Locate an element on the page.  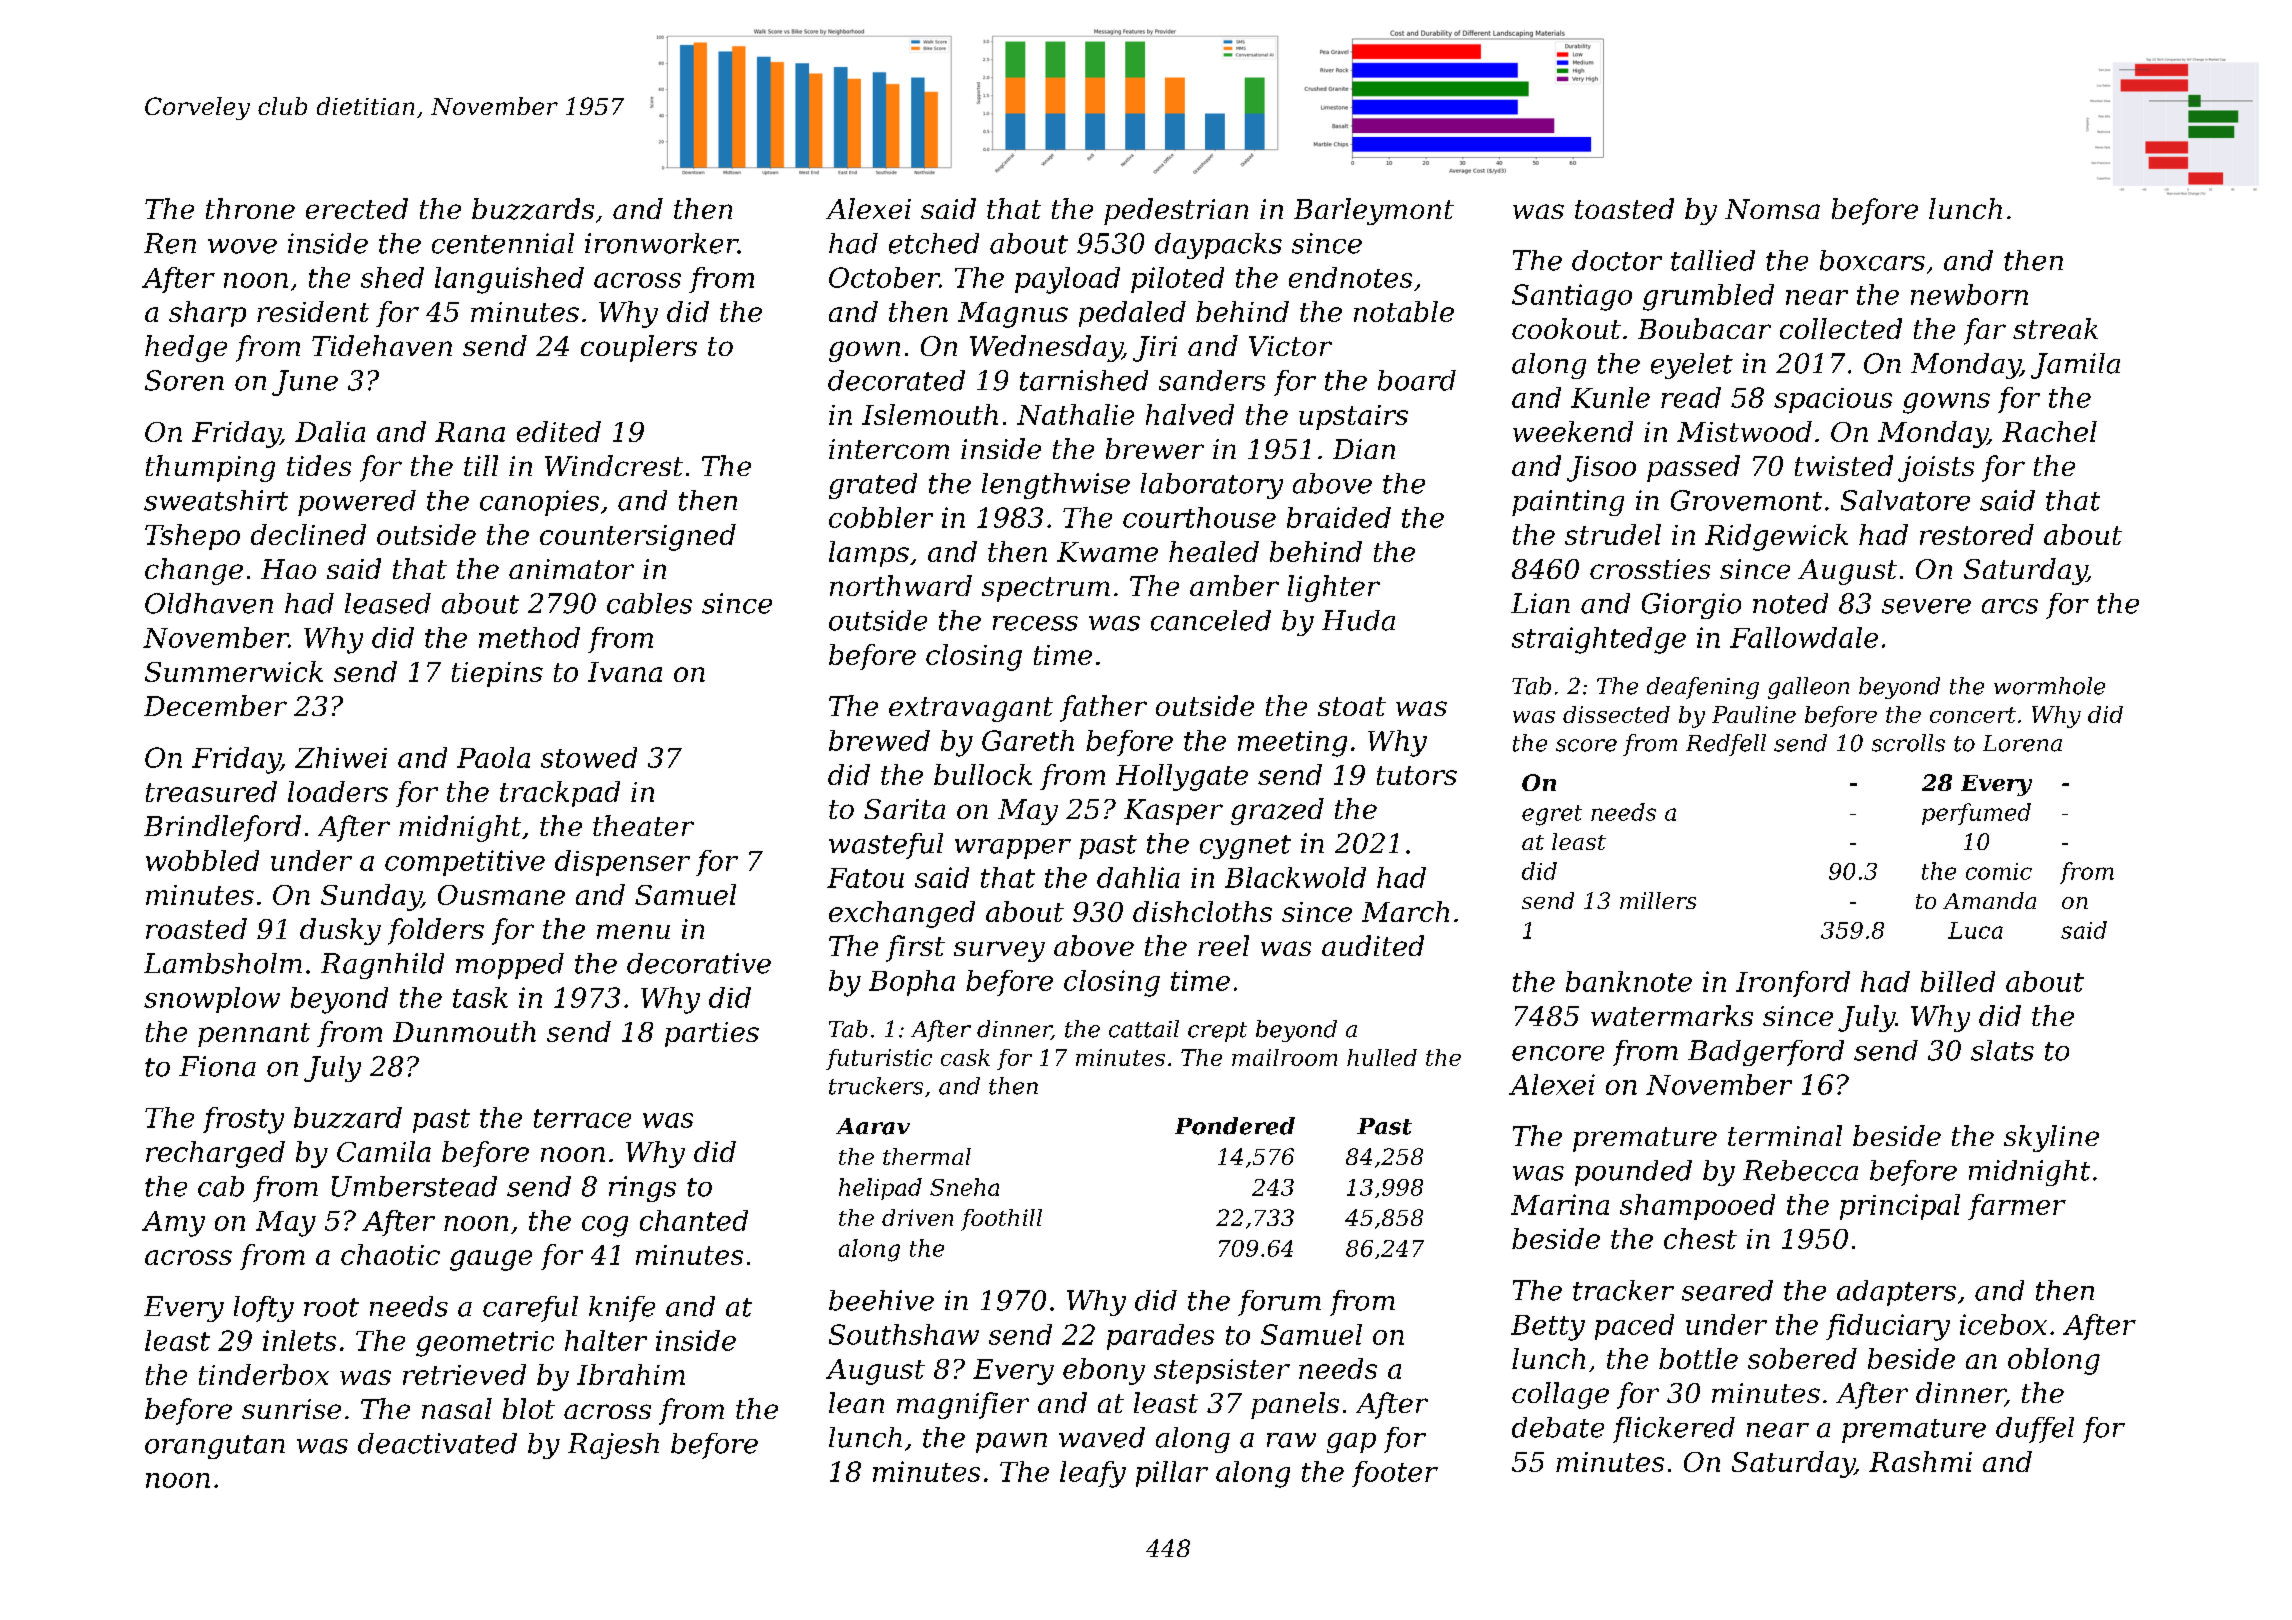
etched is located at coordinates (934, 243).
